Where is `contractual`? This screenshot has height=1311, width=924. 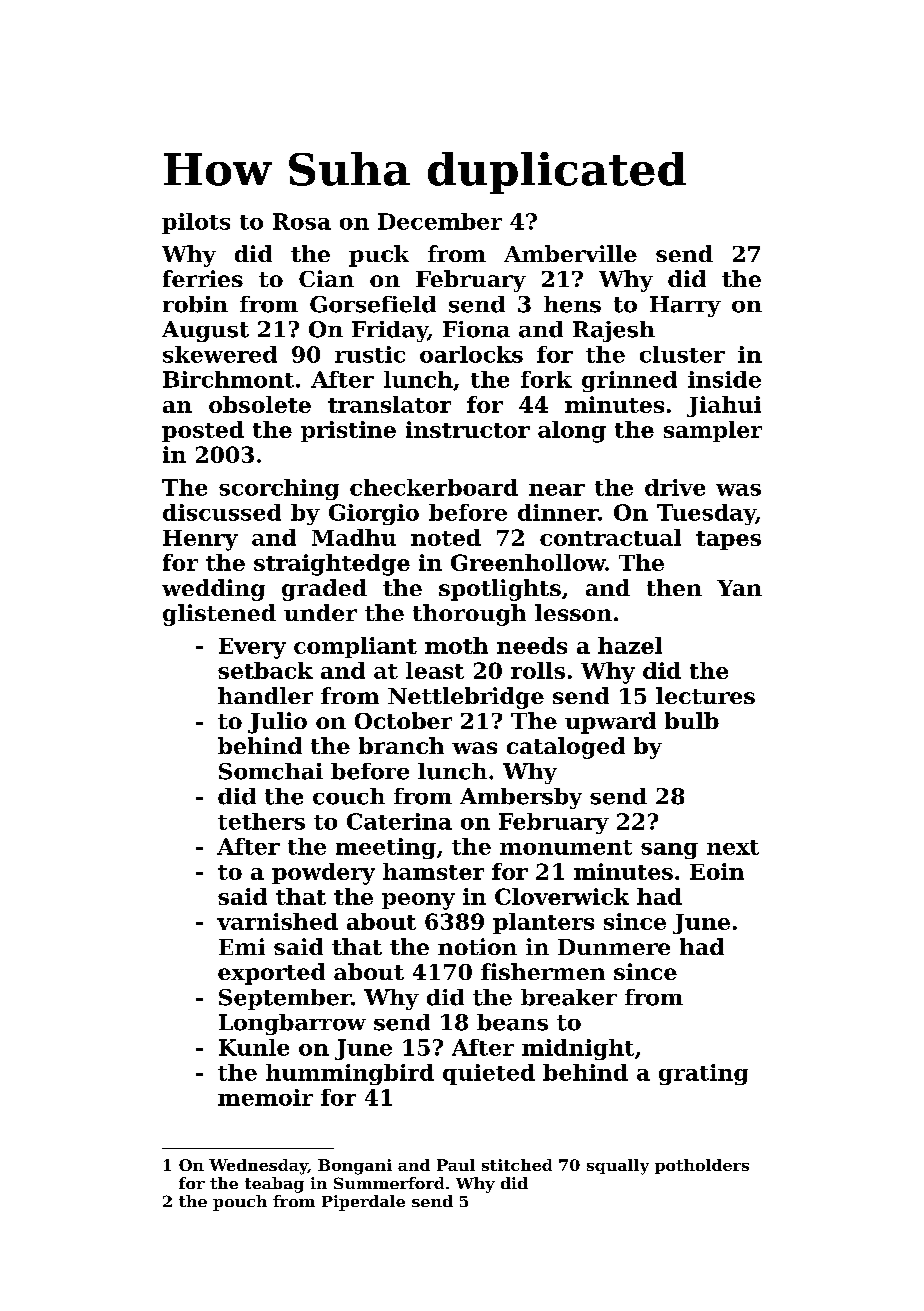
contractual is located at coordinates (610, 537).
